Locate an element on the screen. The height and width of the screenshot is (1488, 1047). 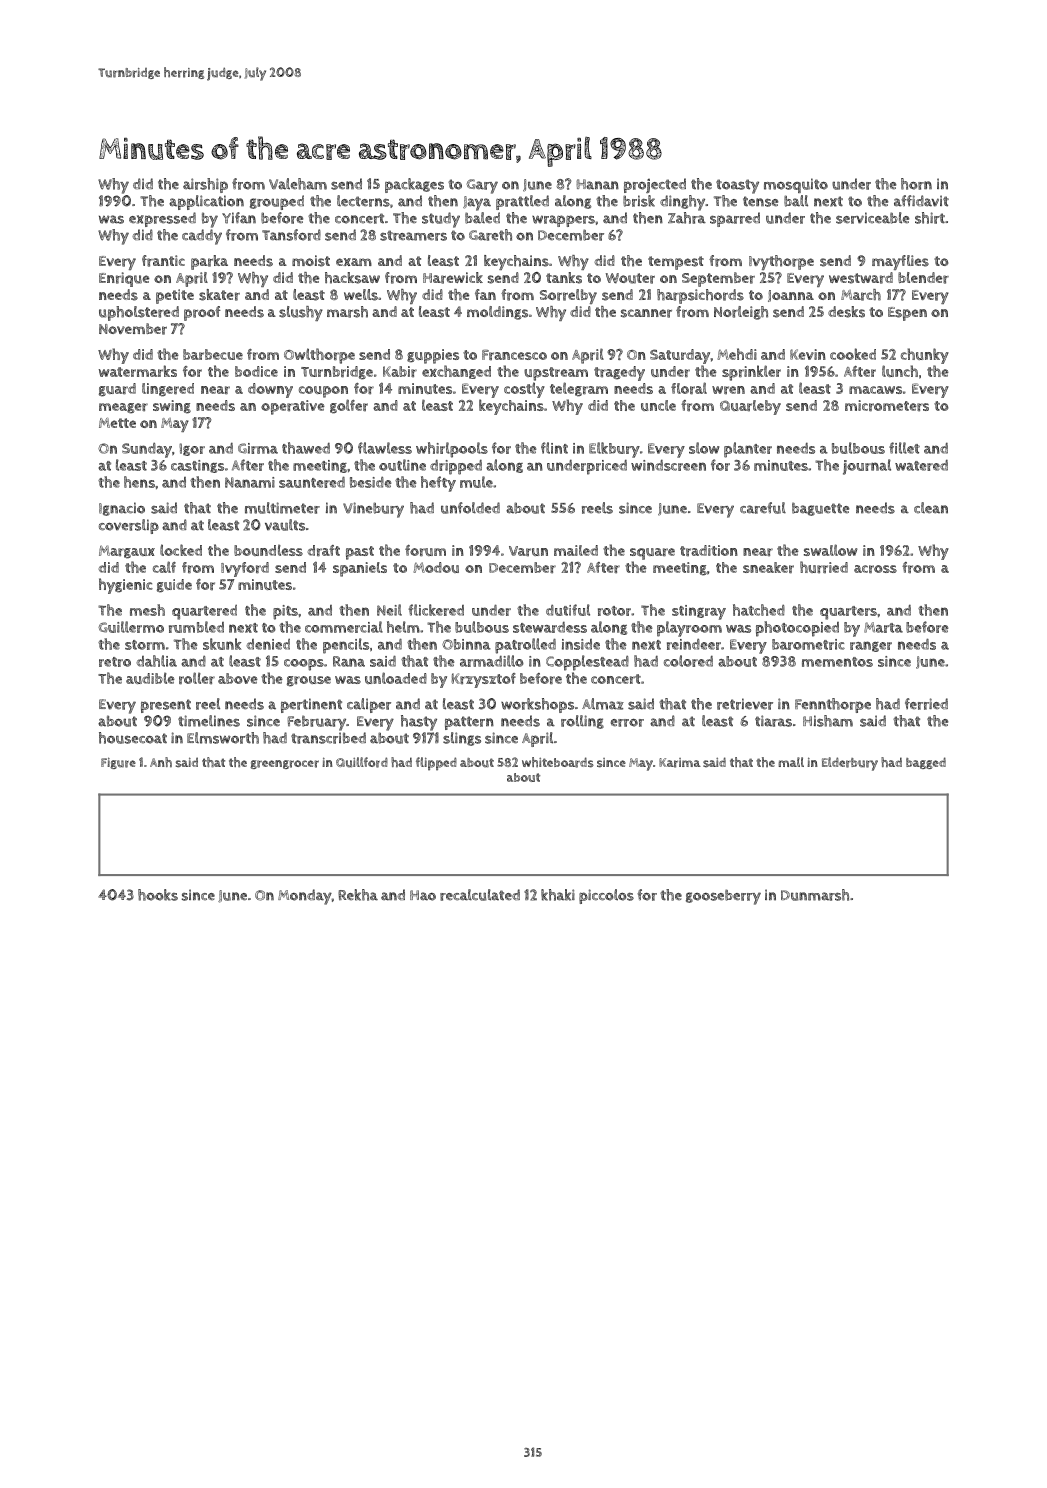
airship is located at coordinates (205, 185).
